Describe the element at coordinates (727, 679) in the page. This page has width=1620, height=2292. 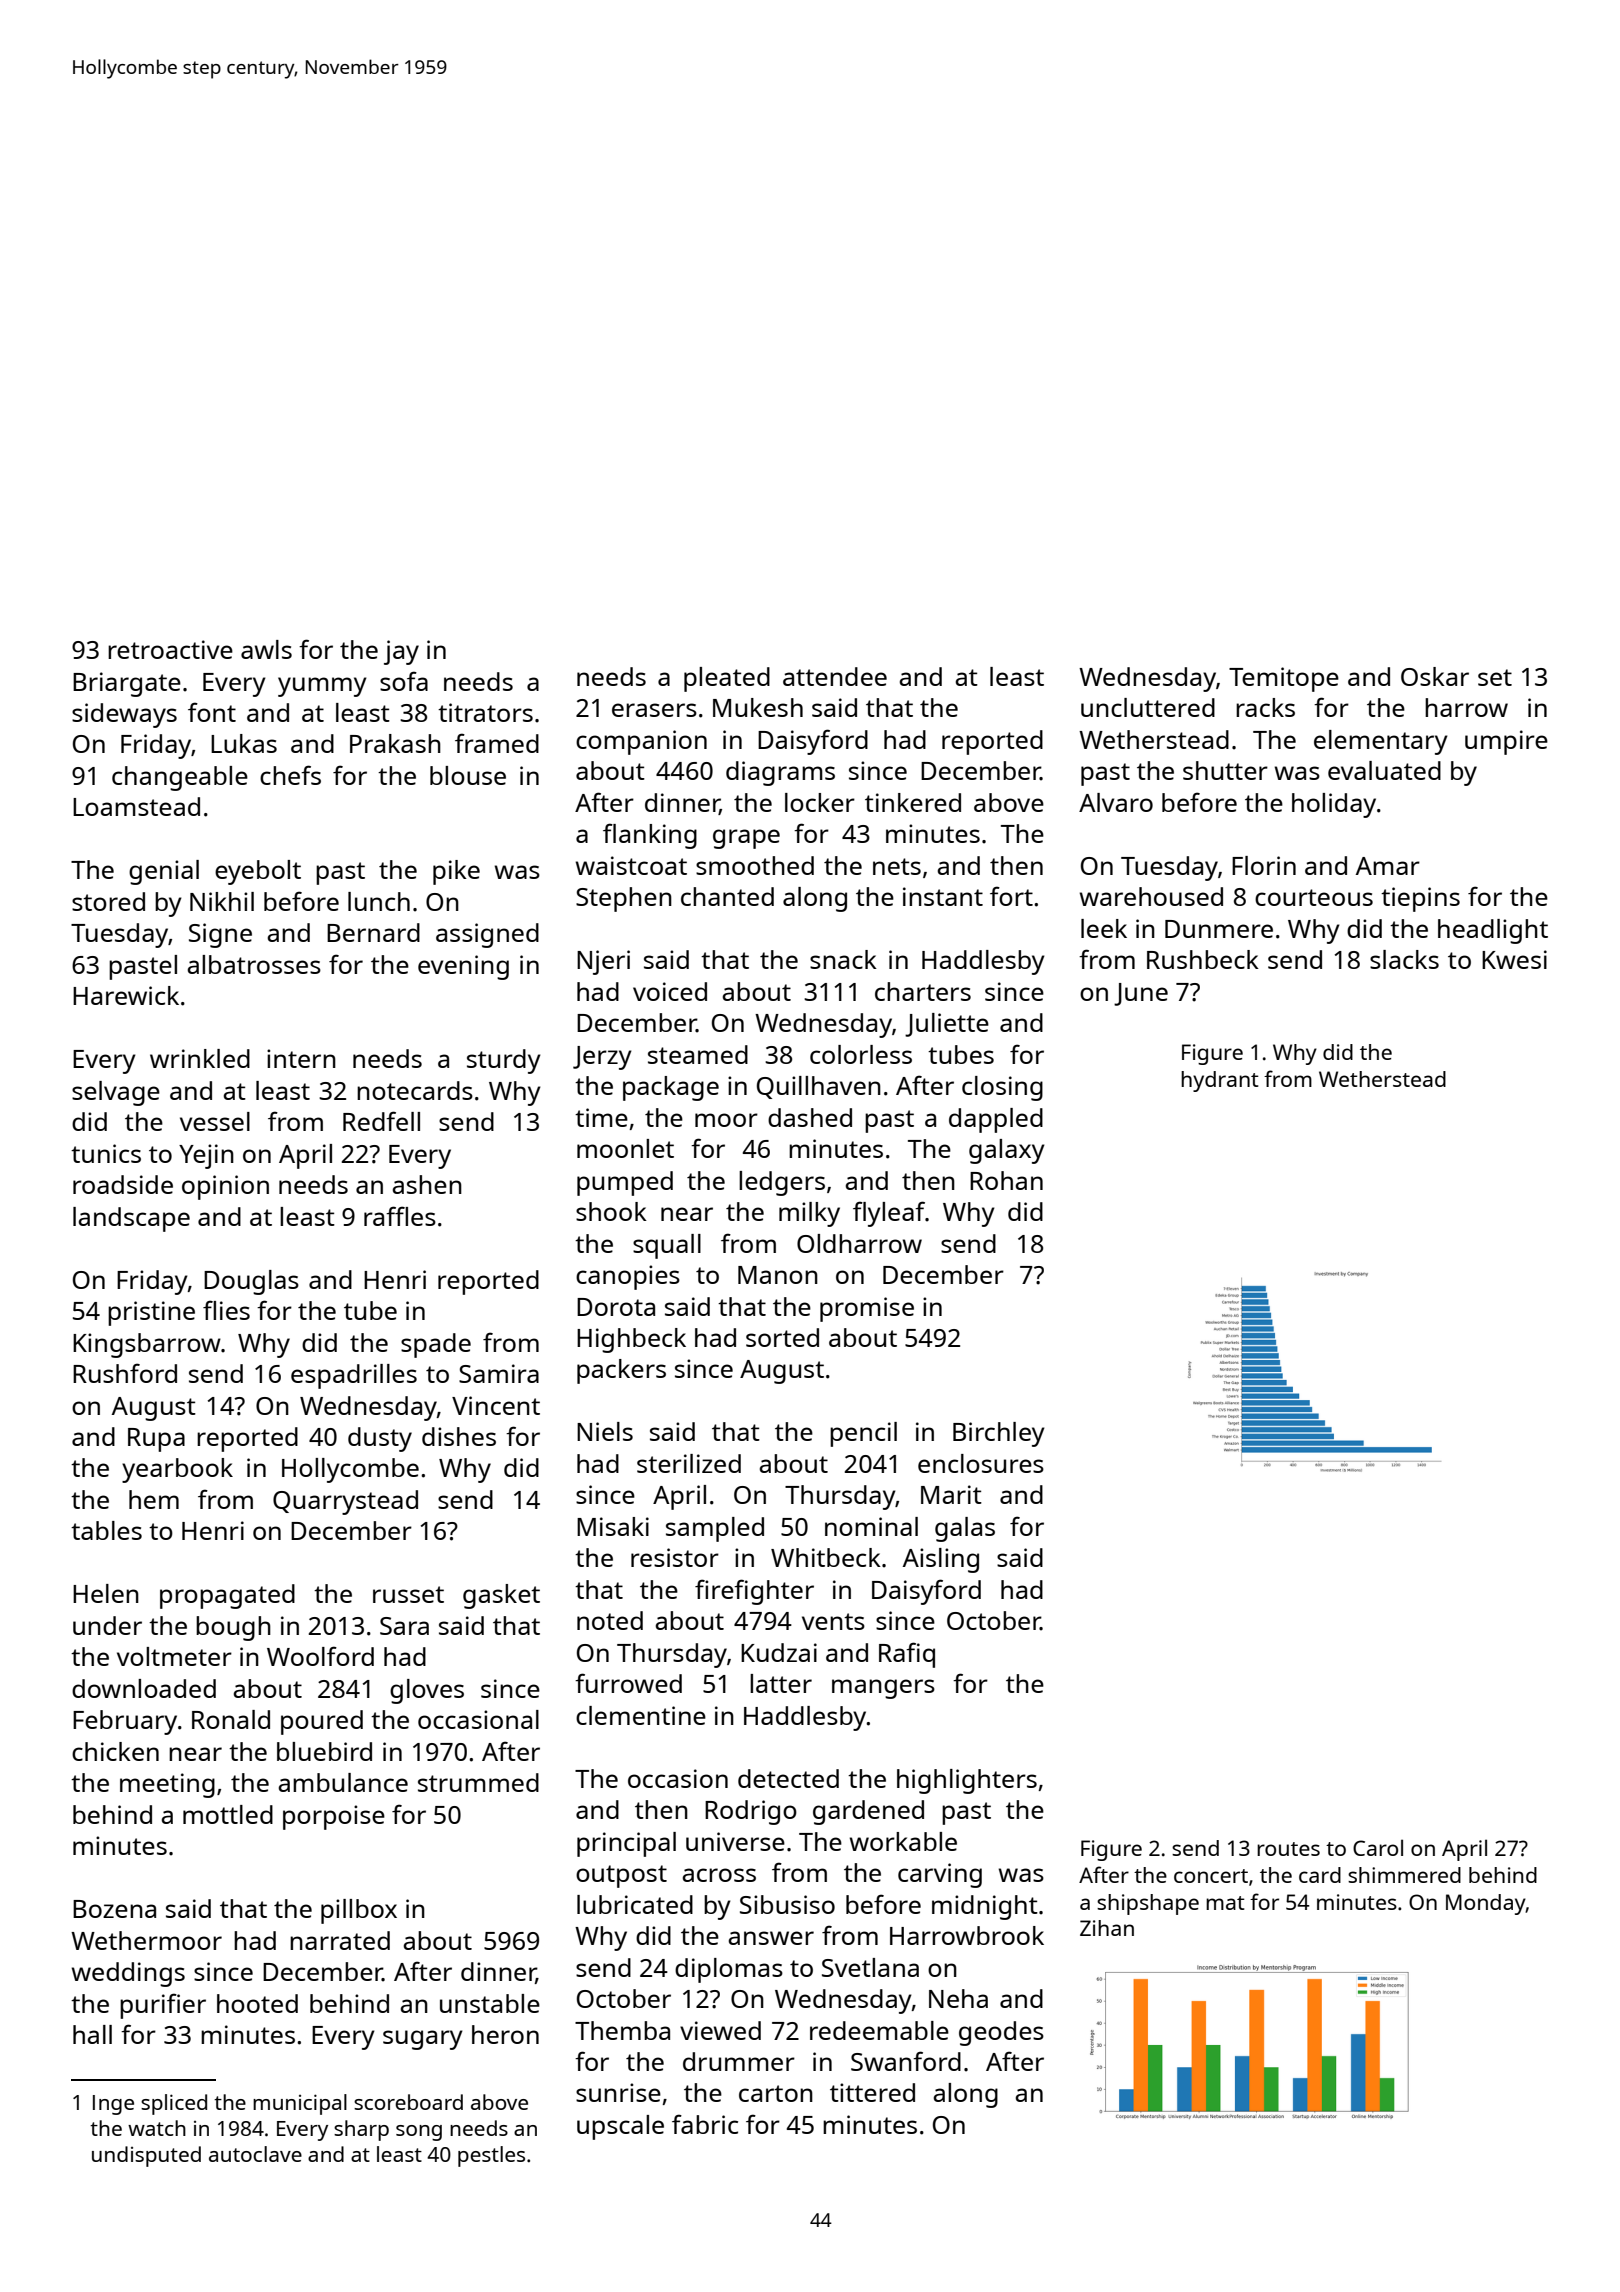
I see `pleated` at that location.
